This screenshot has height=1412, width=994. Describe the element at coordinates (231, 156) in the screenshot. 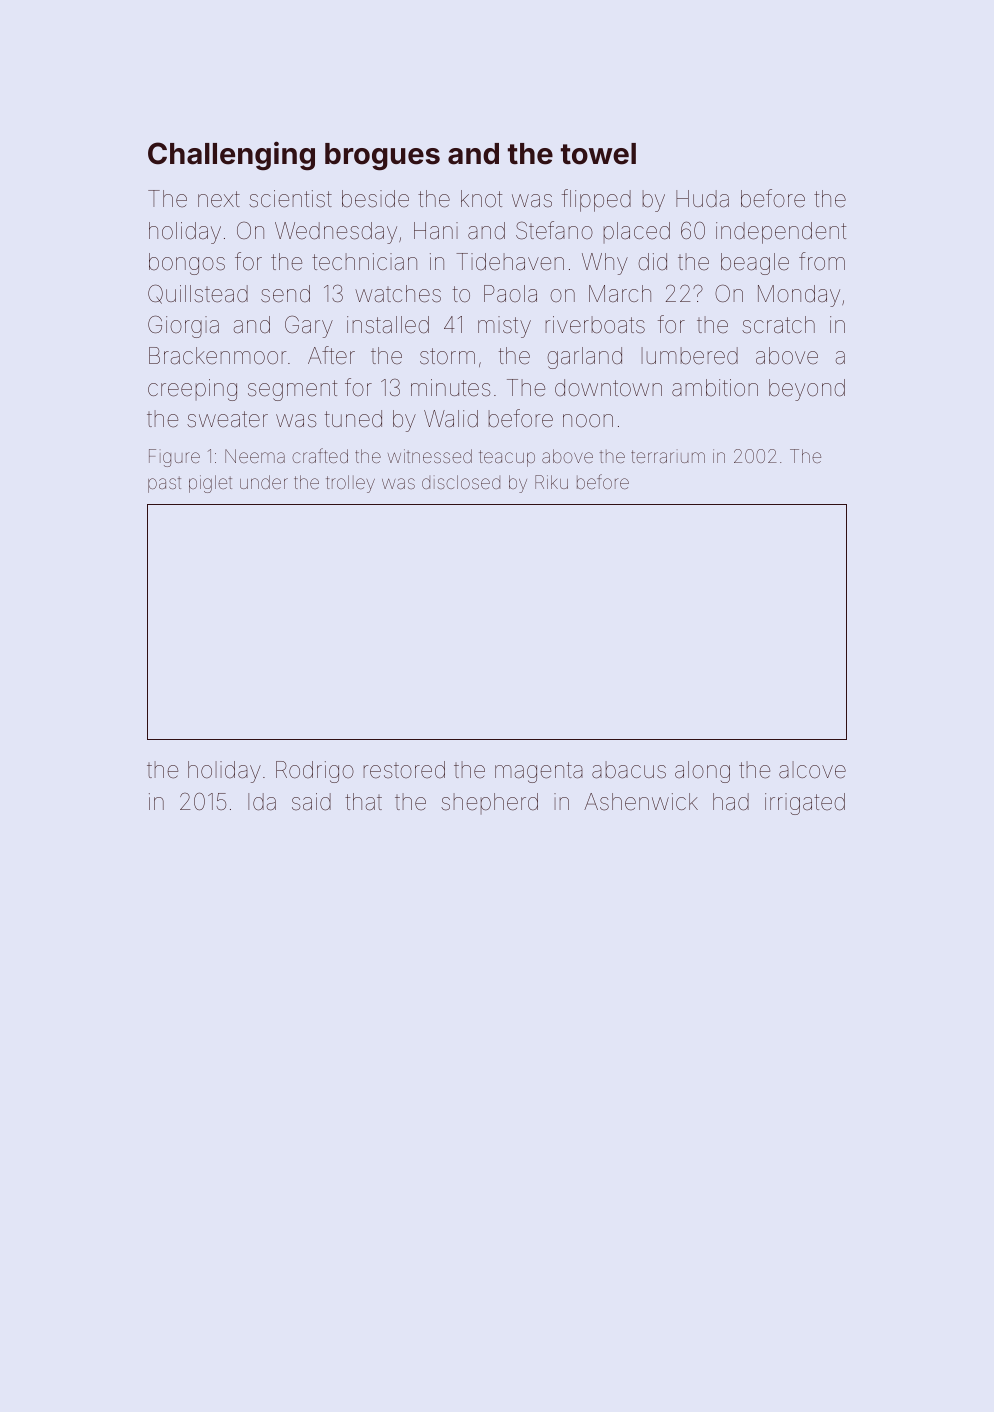

I see `Challenging` at that location.
